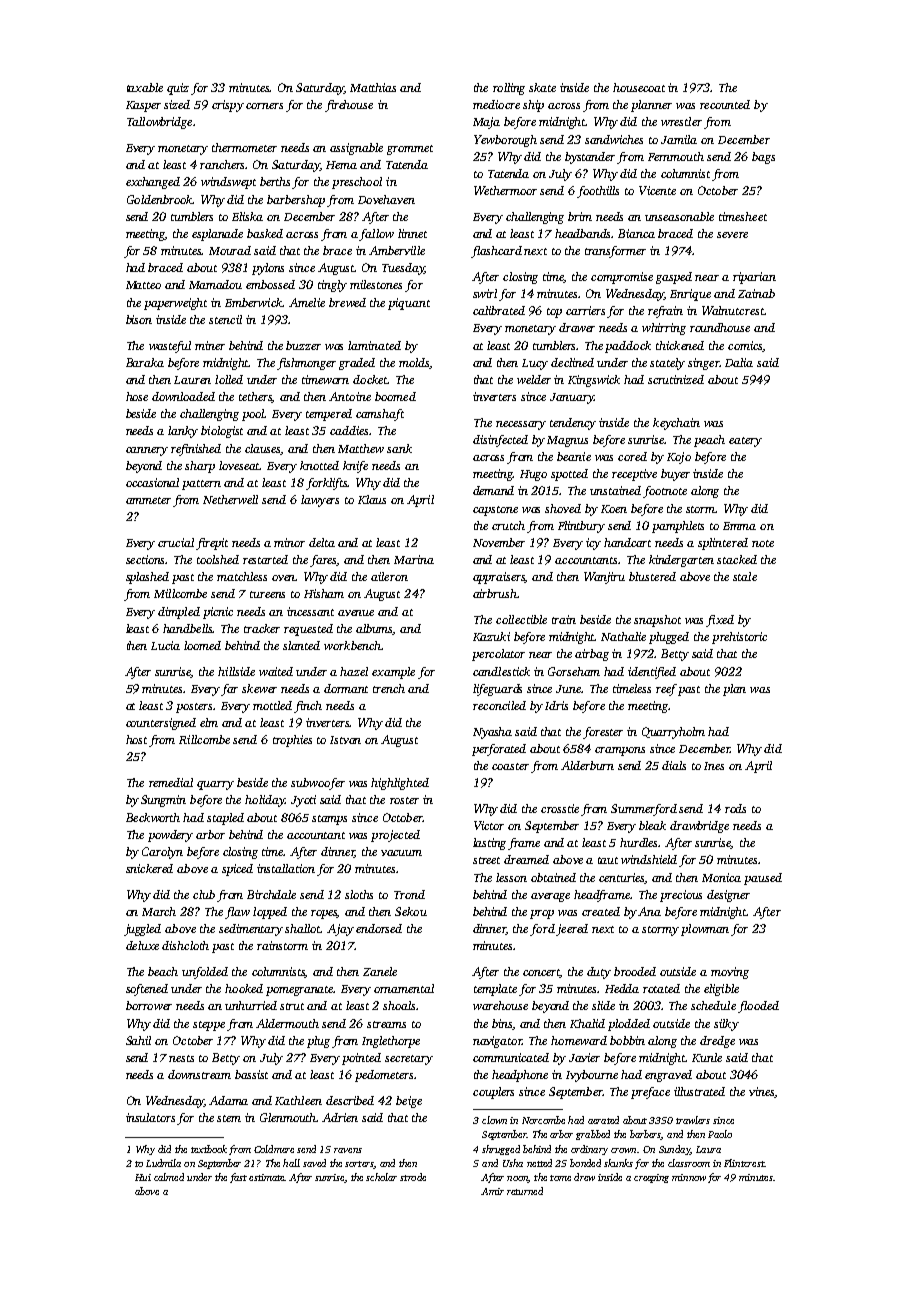 The width and height of the page is (908, 1316). I want to click on windswept, so click(228, 183).
